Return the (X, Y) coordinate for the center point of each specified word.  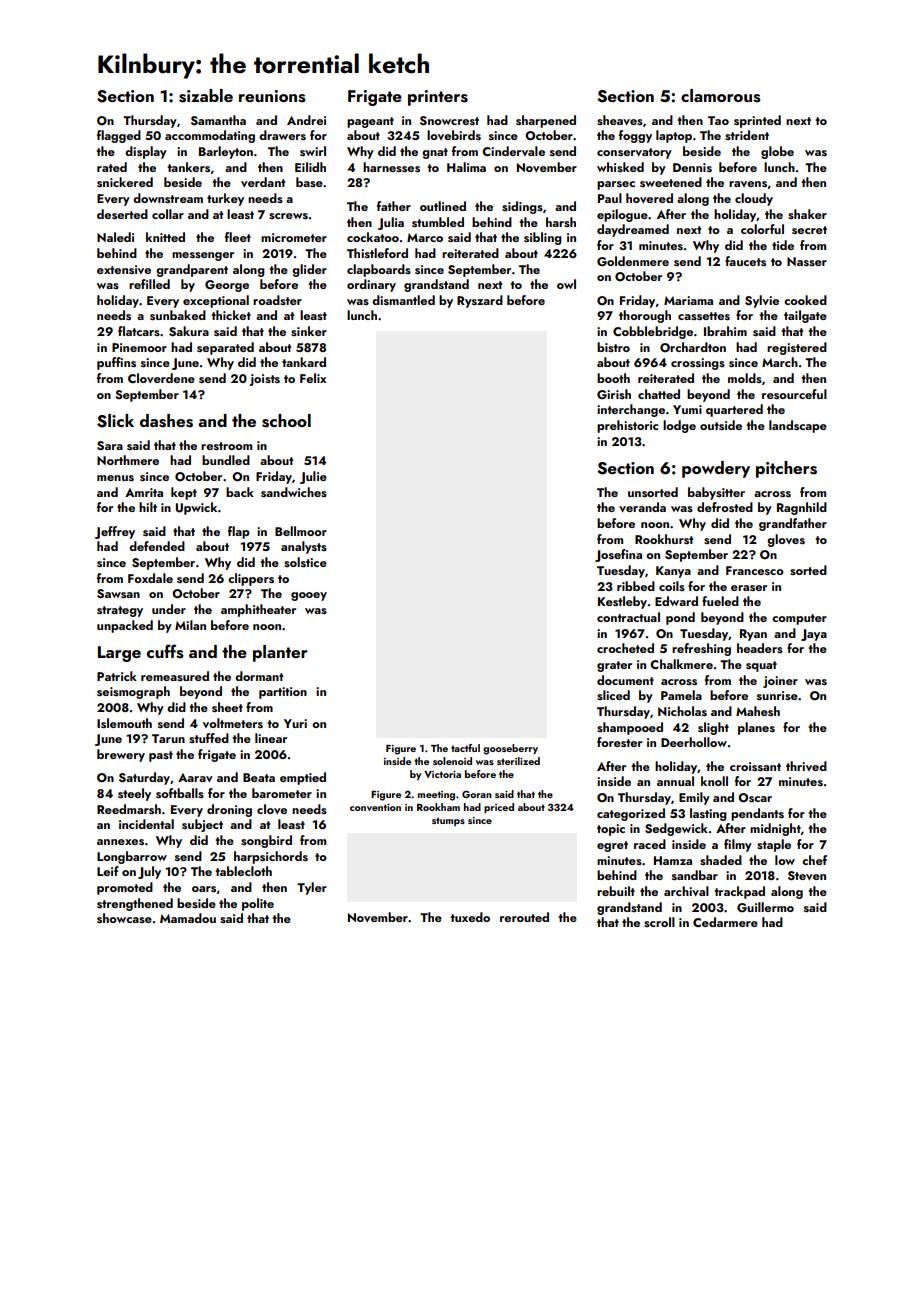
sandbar (695, 875)
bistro (613, 347)
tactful (465, 748)
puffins (116, 363)
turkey (225, 199)
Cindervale (513, 151)
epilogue (622, 215)
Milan (190, 625)
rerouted (524, 917)
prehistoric (628, 426)
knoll (714, 781)
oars (204, 889)
